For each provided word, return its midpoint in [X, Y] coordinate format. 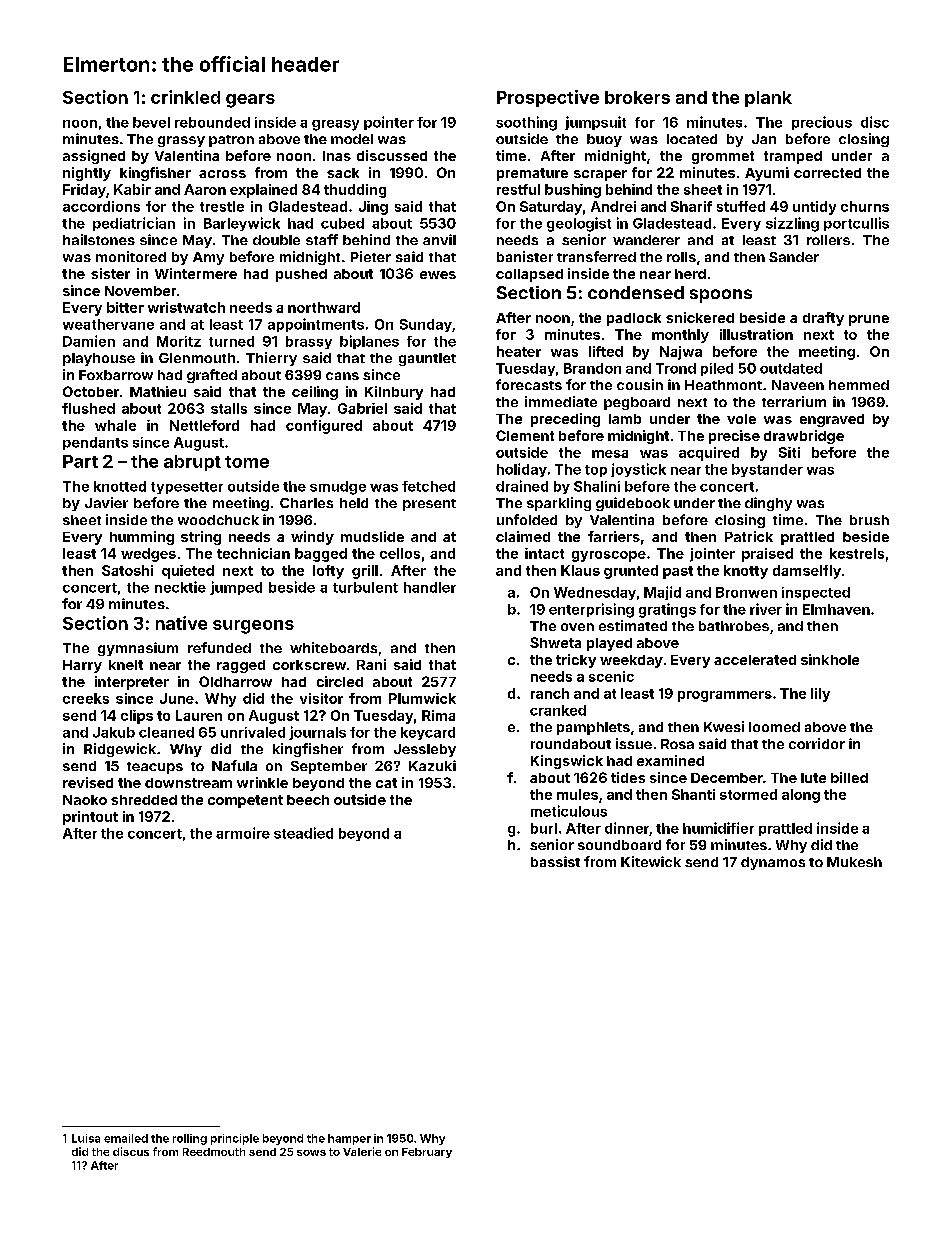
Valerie [362, 1151]
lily [820, 695]
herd [690, 274]
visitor [321, 698]
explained [263, 191]
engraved [832, 420]
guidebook [633, 504]
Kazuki [432, 765]
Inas [337, 156]
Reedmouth [214, 1152]
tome [247, 462]
